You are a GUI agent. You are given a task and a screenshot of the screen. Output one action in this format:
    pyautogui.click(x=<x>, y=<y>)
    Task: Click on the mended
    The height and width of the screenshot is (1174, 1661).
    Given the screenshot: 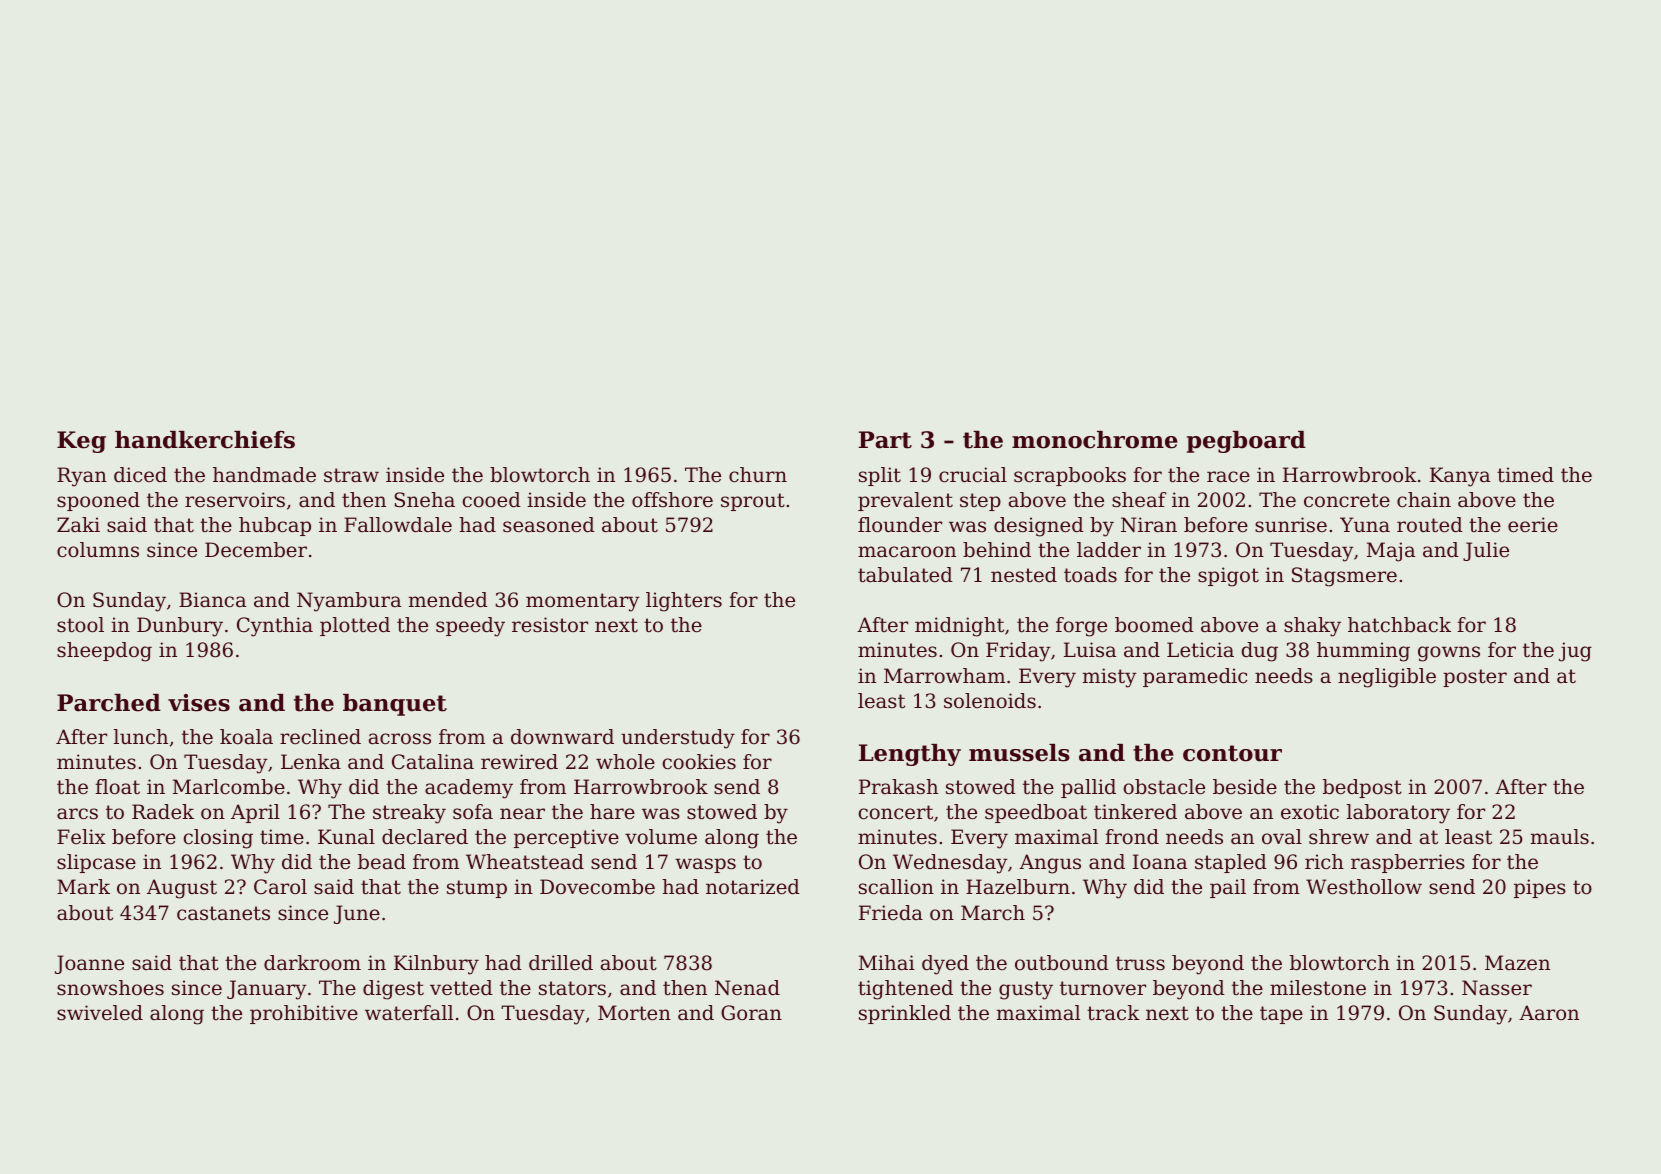 What is the action you would take?
    pyautogui.click(x=448, y=600)
